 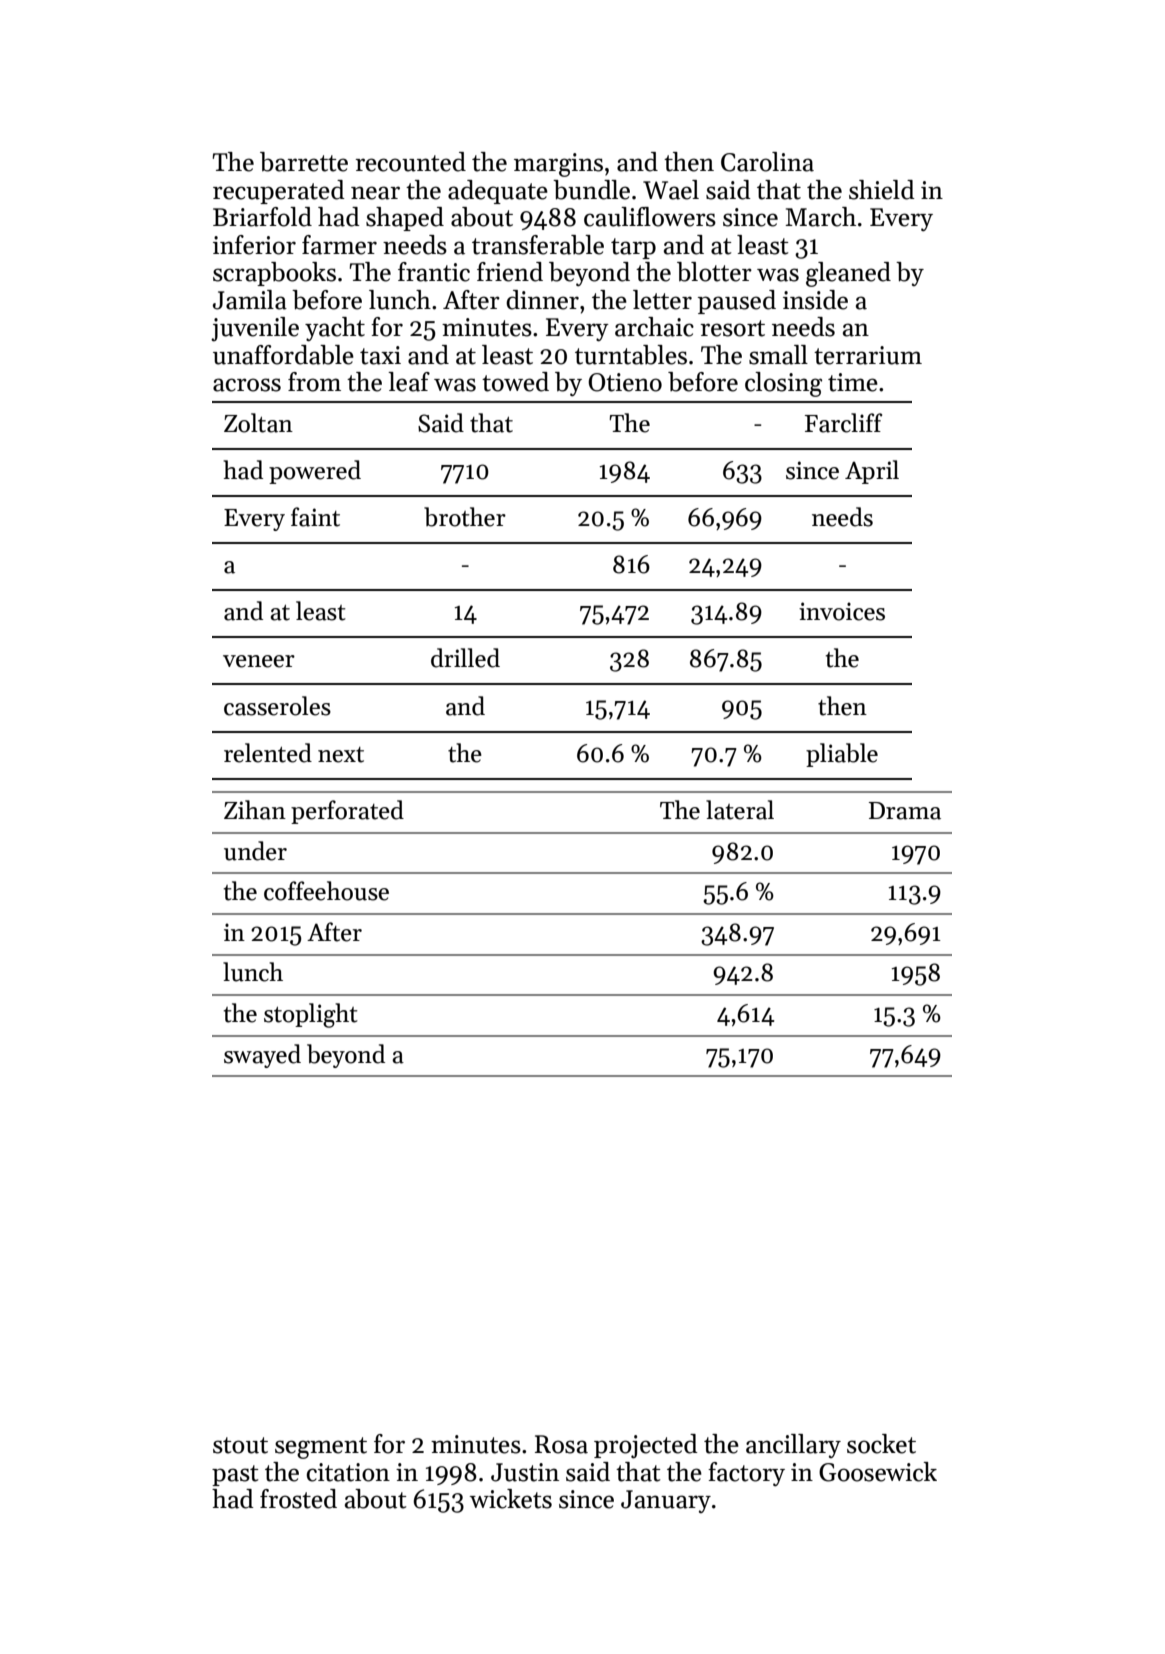 What do you see at coordinates (714, 272) in the document?
I see `blotter` at bounding box center [714, 272].
